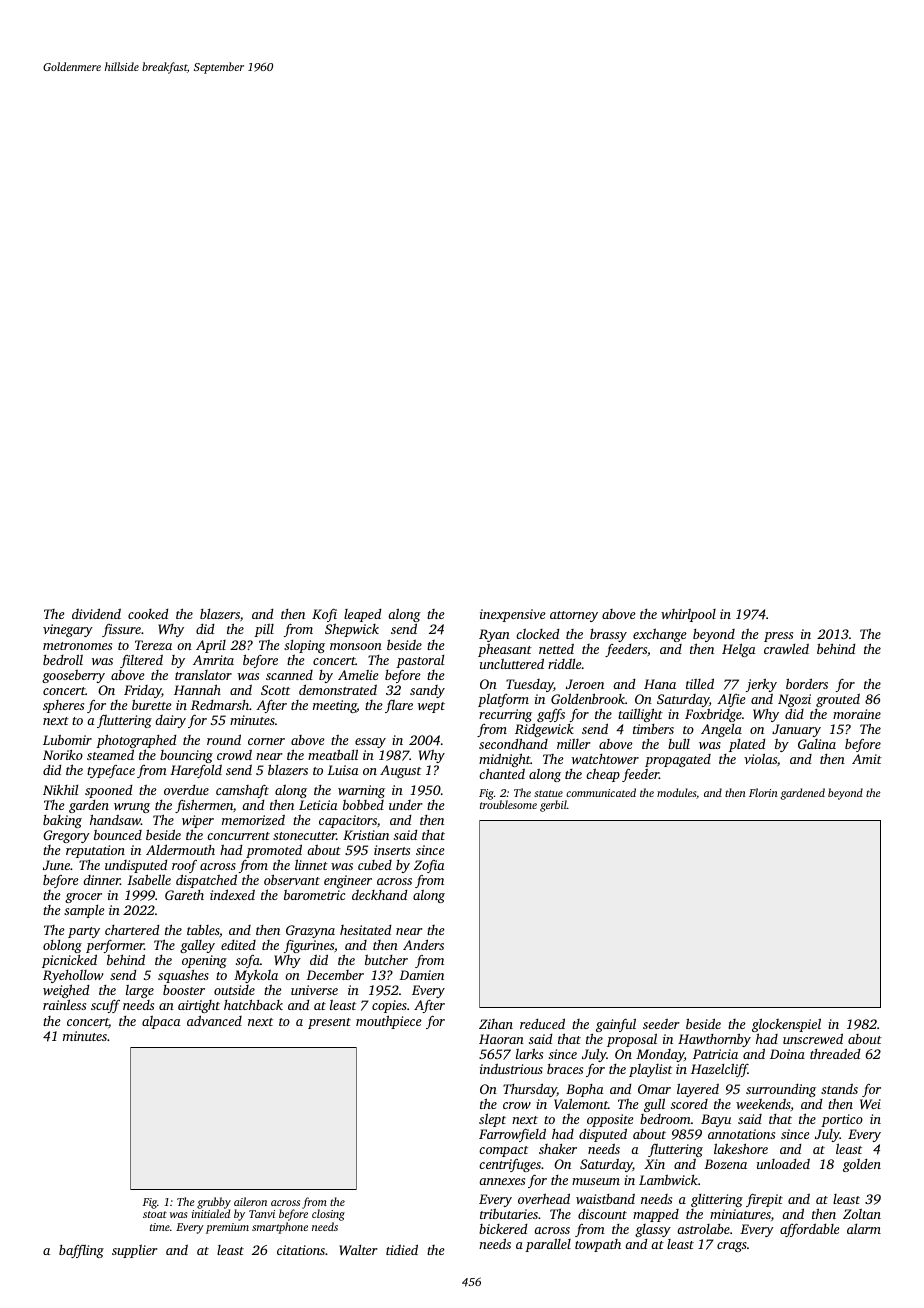 This screenshot has width=924, height=1308. I want to click on whirlpool, so click(688, 615).
